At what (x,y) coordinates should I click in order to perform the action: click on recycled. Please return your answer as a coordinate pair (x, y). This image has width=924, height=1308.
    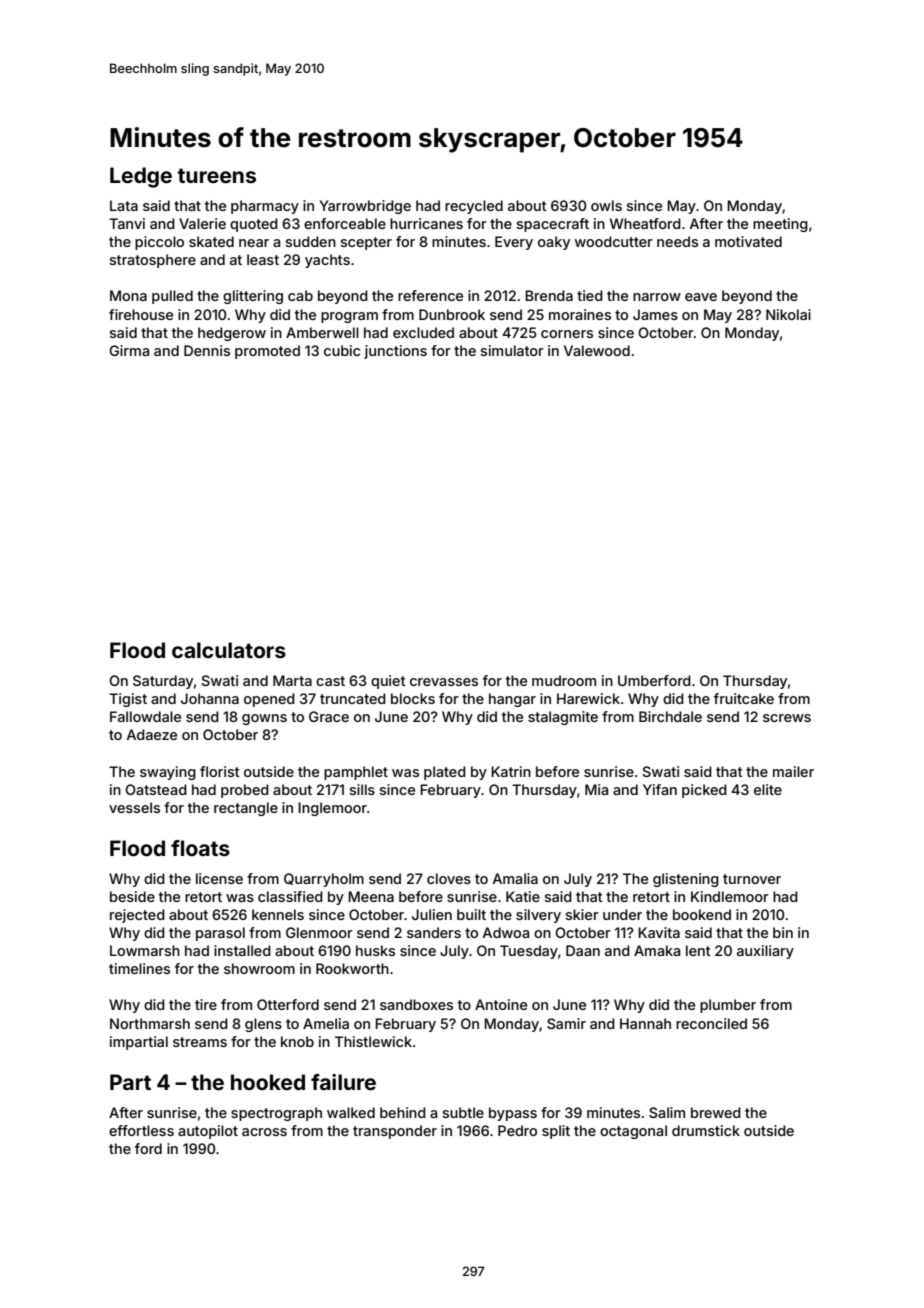
    Looking at the image, I should click on (474, 207).
